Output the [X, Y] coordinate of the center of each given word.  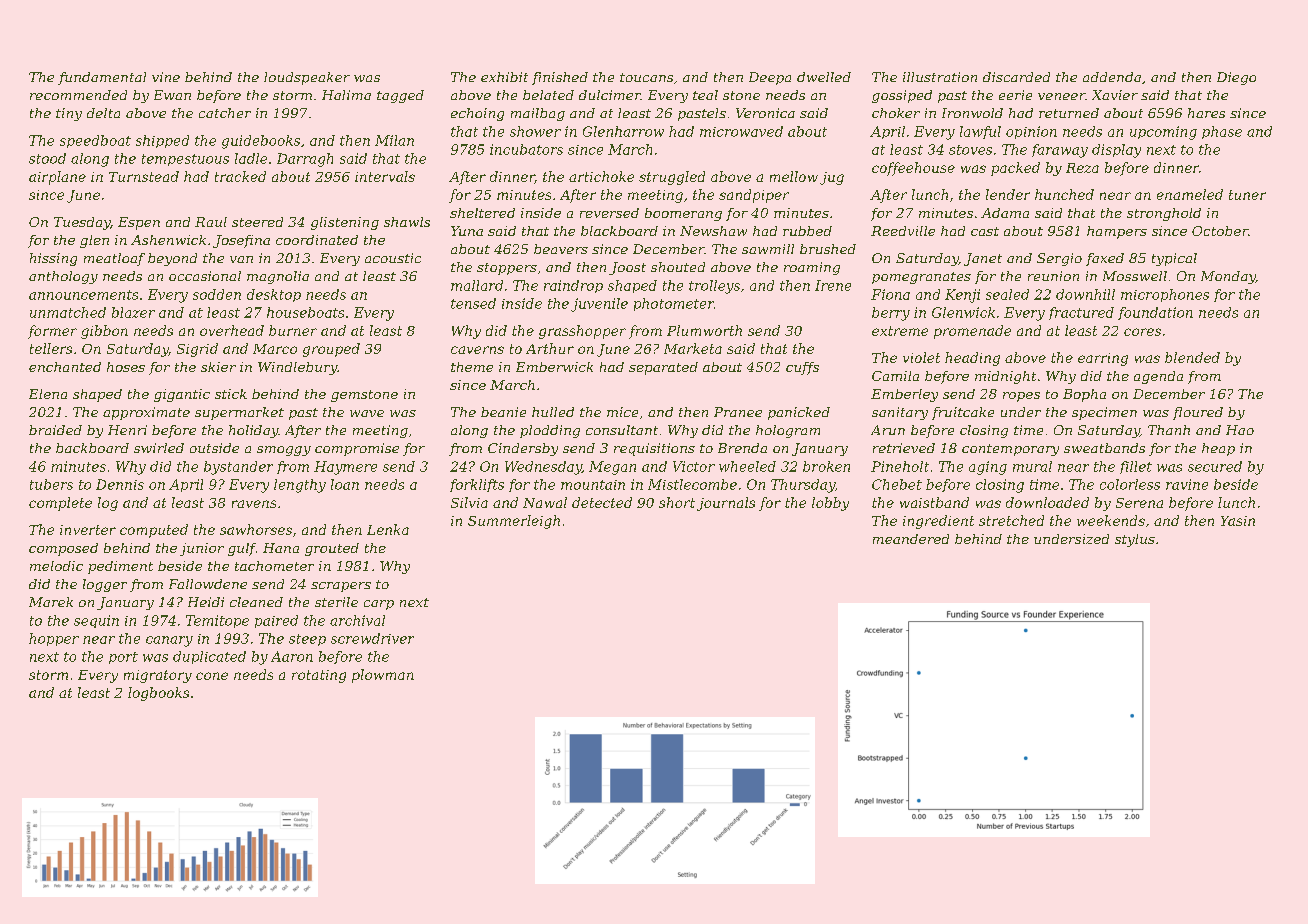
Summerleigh [514, 522]
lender [1008, 194]
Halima [346, 95]
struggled [672, 178]
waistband [934, 502]
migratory [158, 676]
